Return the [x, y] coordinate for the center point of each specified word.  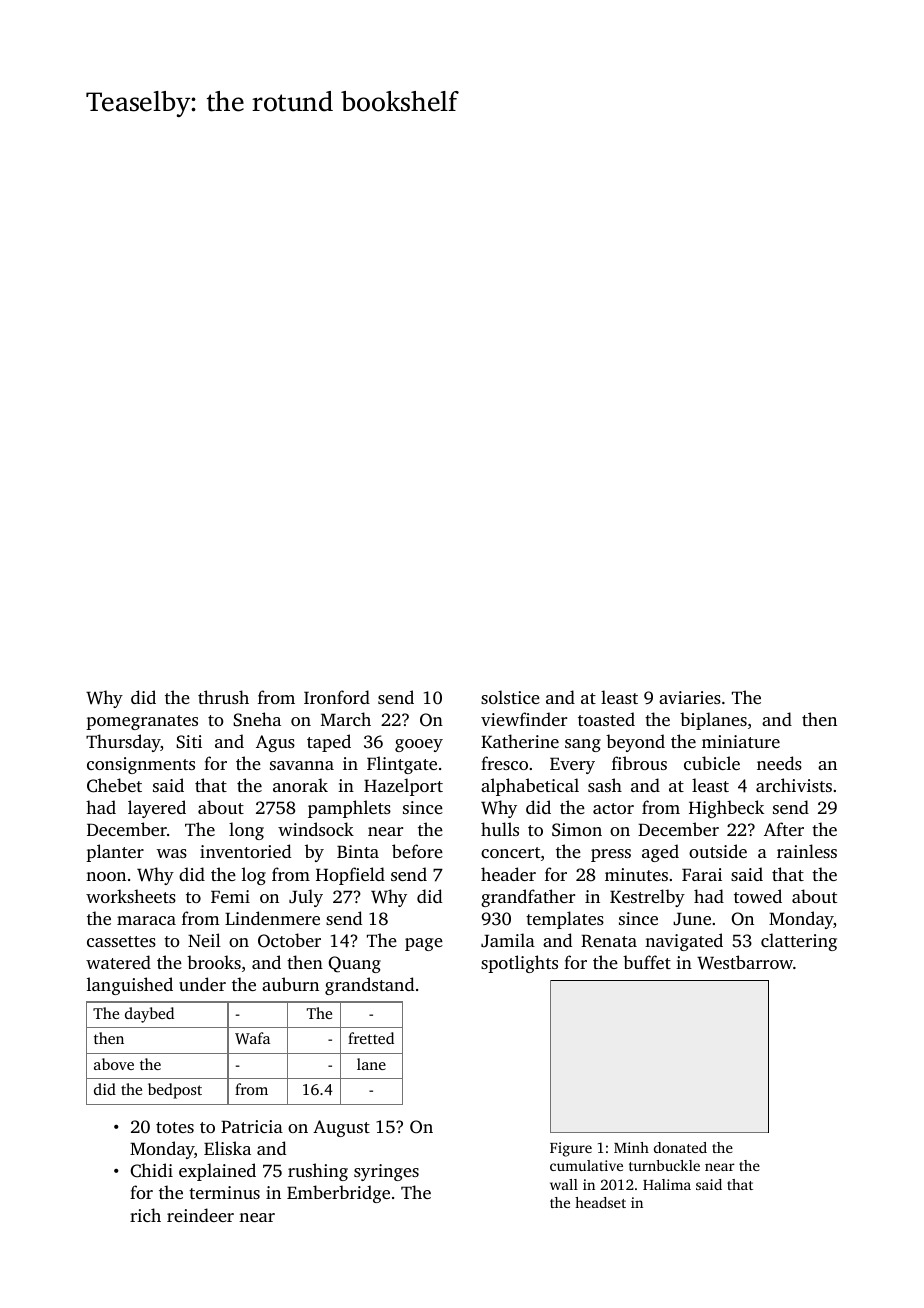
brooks [214, 962]
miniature [741, 741]
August [341, 1128]
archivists [794, 785]
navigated [684, 942]
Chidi [152, 1170]
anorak [300, 785]
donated [680, 1147]
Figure [571, 1149]
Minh [631, 1147]
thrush [223, 697]
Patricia [252, 1126]
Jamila [508, 940]
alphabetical [530, 787]
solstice [510, 697]
